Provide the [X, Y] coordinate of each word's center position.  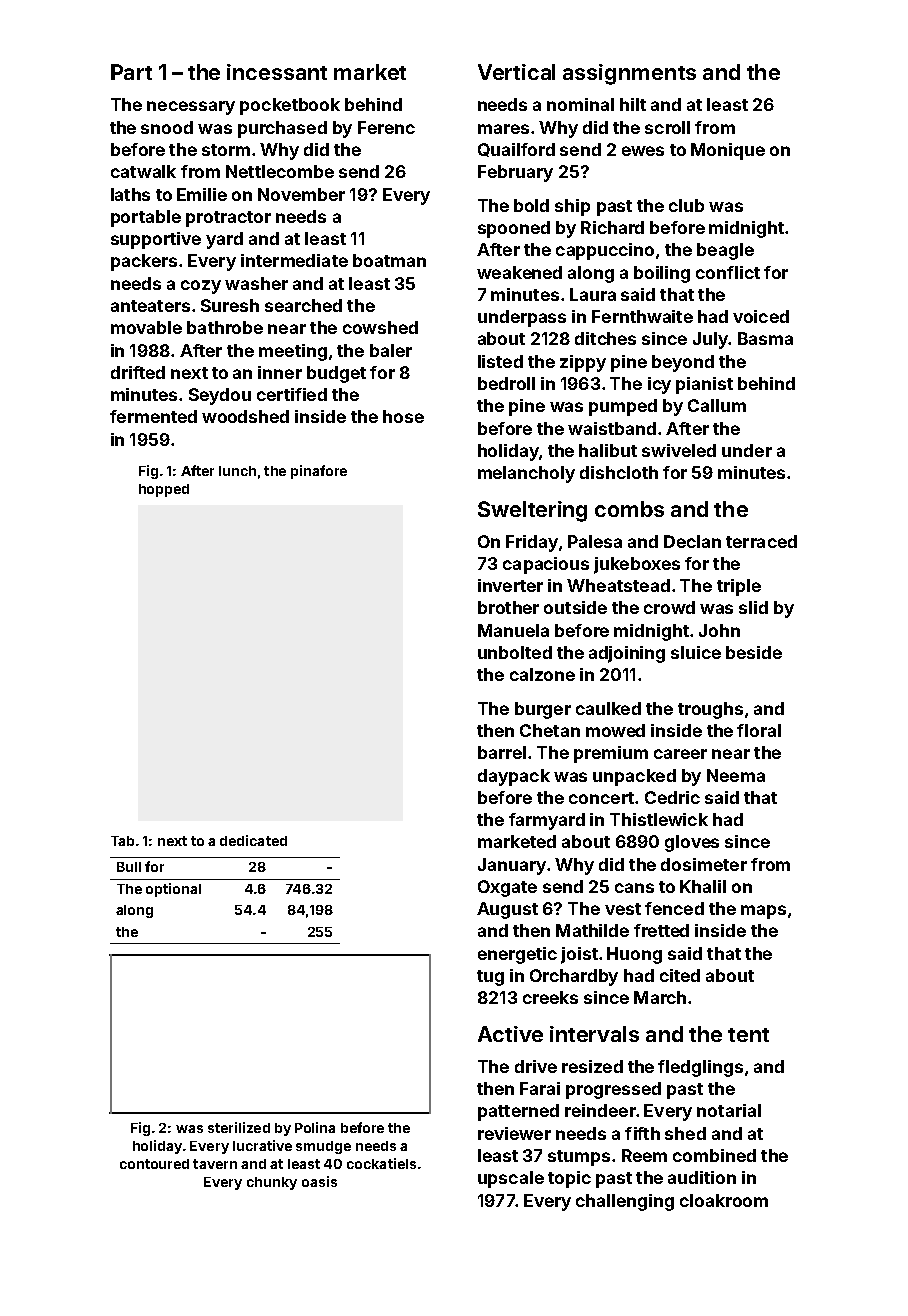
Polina [315, 1127]
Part [131, 72]
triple [739, 587]
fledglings [700, 1068]
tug [490, 978]
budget [336, 374]
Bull [129, 867]
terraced [761, 541]
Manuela [513, 630]
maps [763, 912]
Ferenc [386, 127]
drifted [138, 372]
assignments [629, 74]
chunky [272, 1183]
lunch [237, 471]
